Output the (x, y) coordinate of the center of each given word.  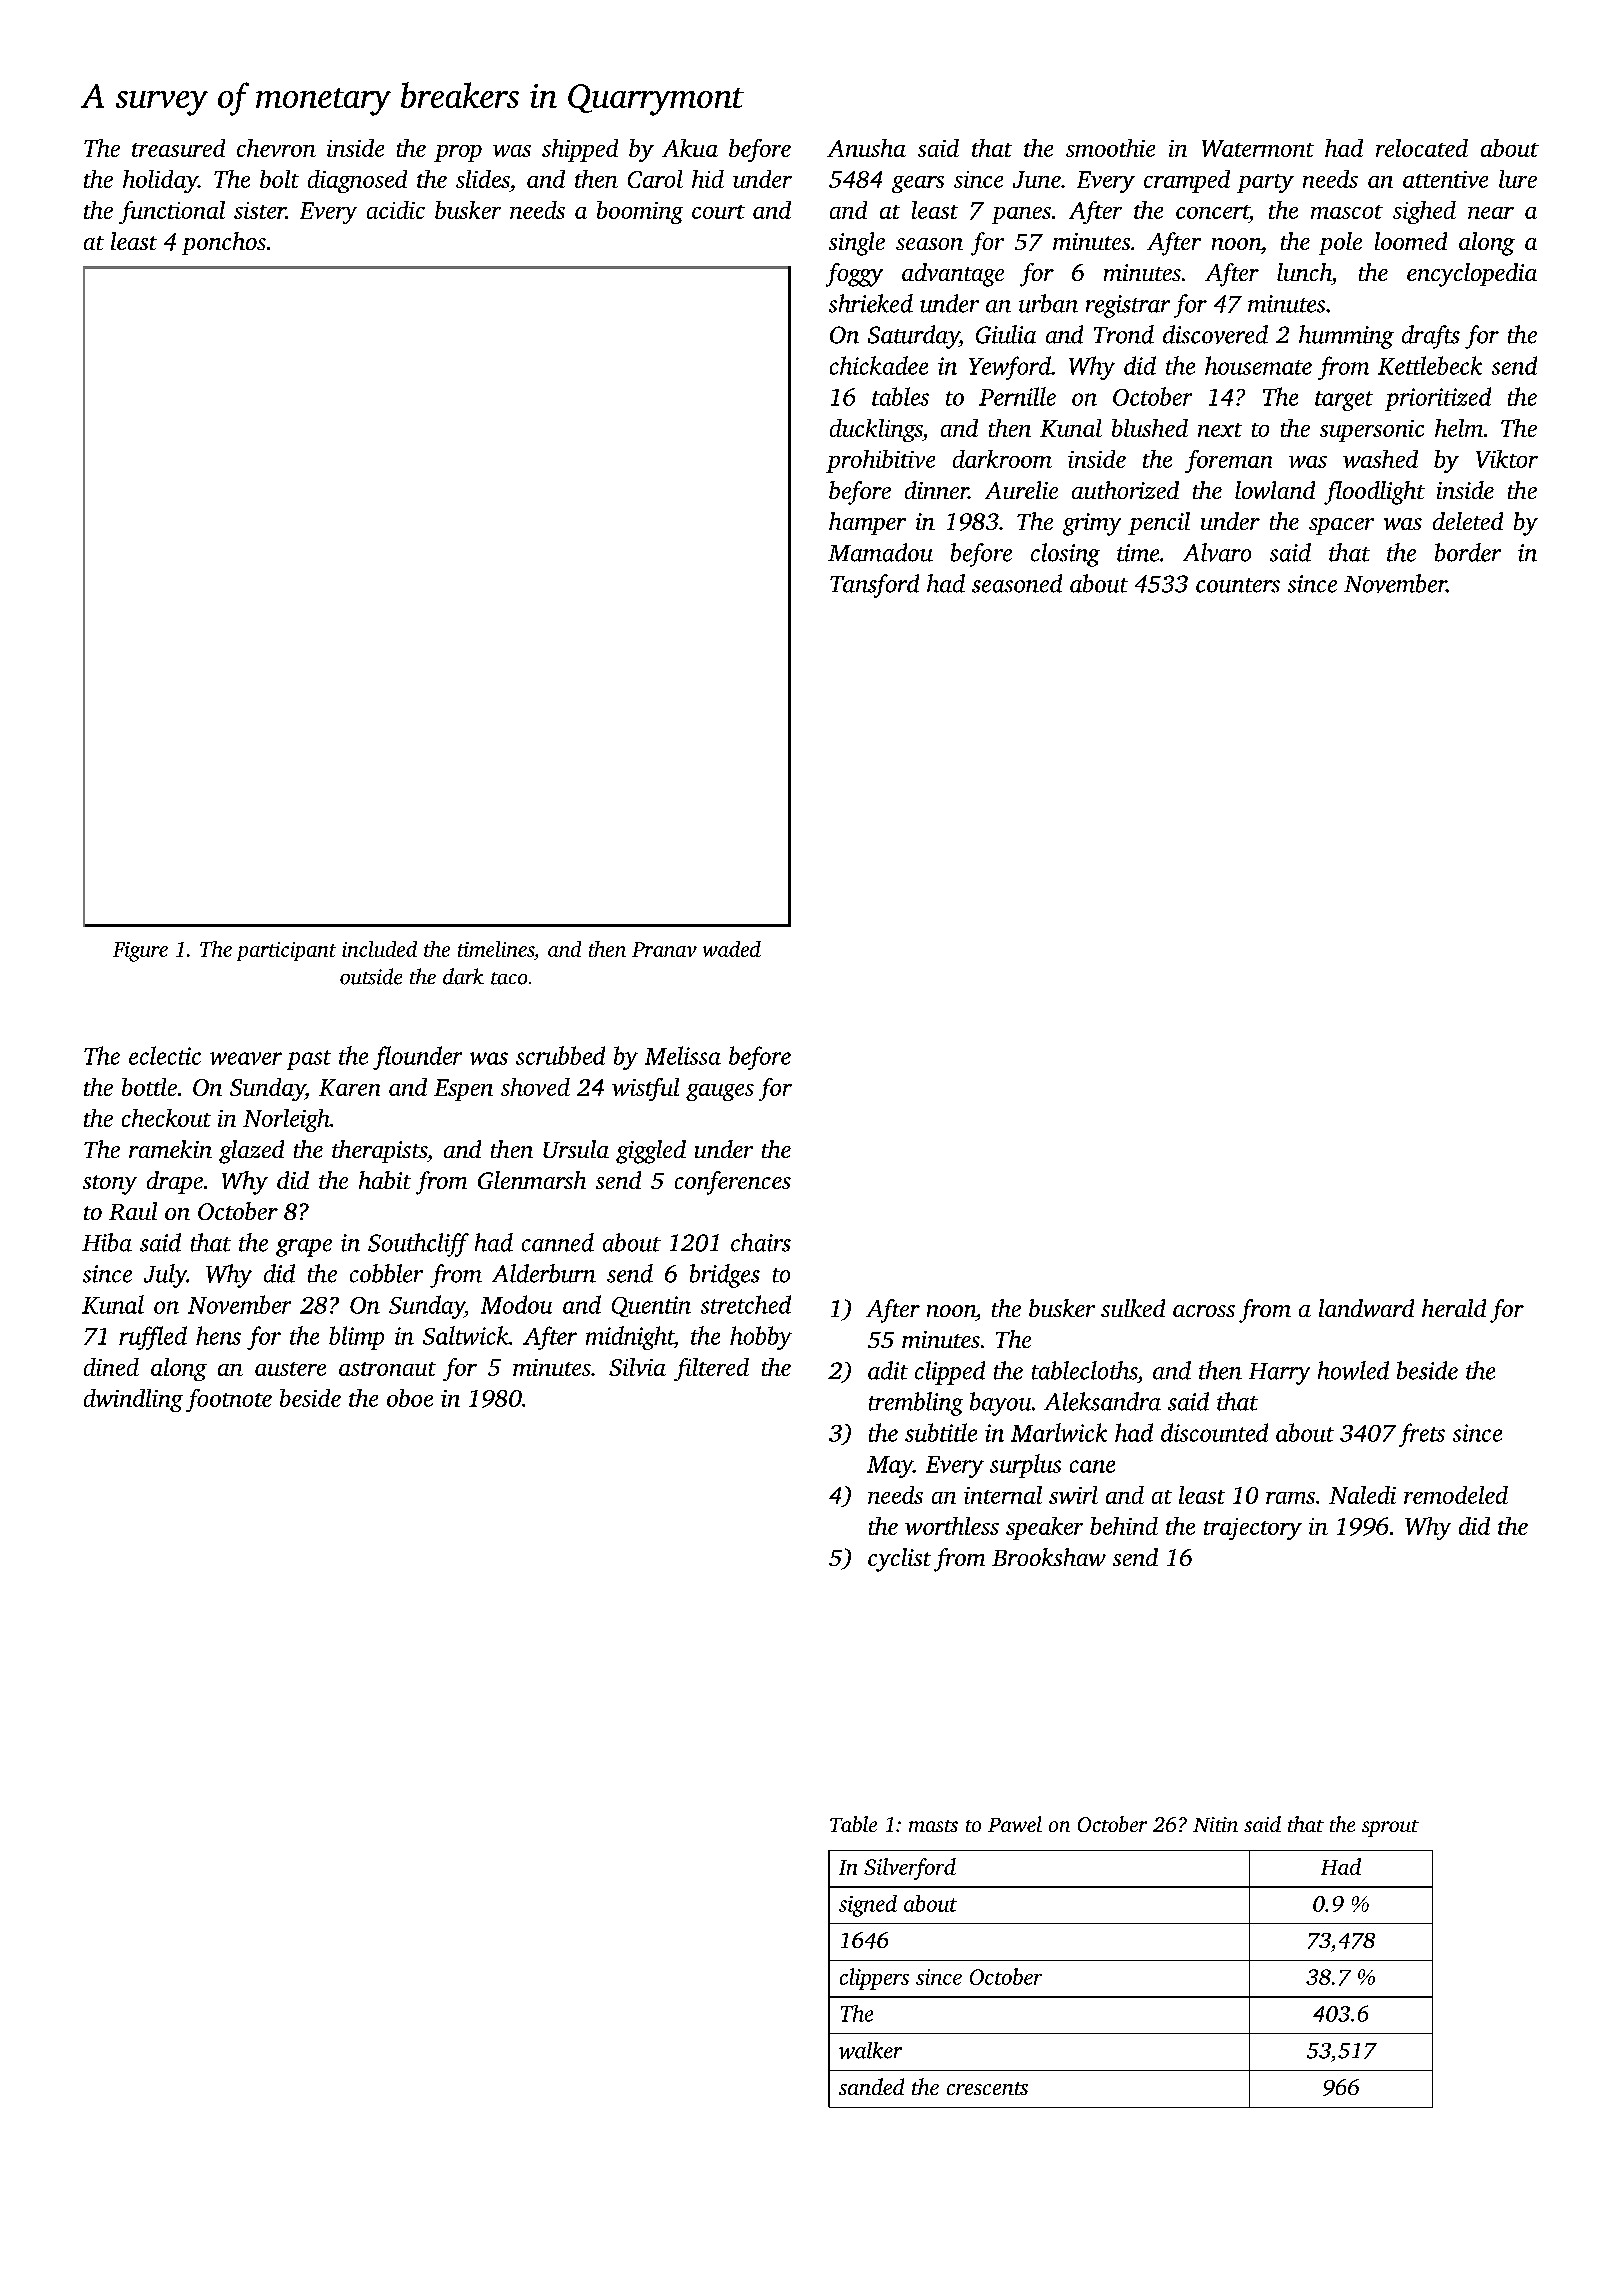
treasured (178, 148)
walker (870, 2050)
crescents (987, 2088)
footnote (229, 1400)
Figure (140, 952)
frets (1422, 1435)
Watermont (1258, 148)
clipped (950, 1373)
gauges (720, 1092)
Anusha (866, 148)
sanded (871, 2086)
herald (1454, 1308)
